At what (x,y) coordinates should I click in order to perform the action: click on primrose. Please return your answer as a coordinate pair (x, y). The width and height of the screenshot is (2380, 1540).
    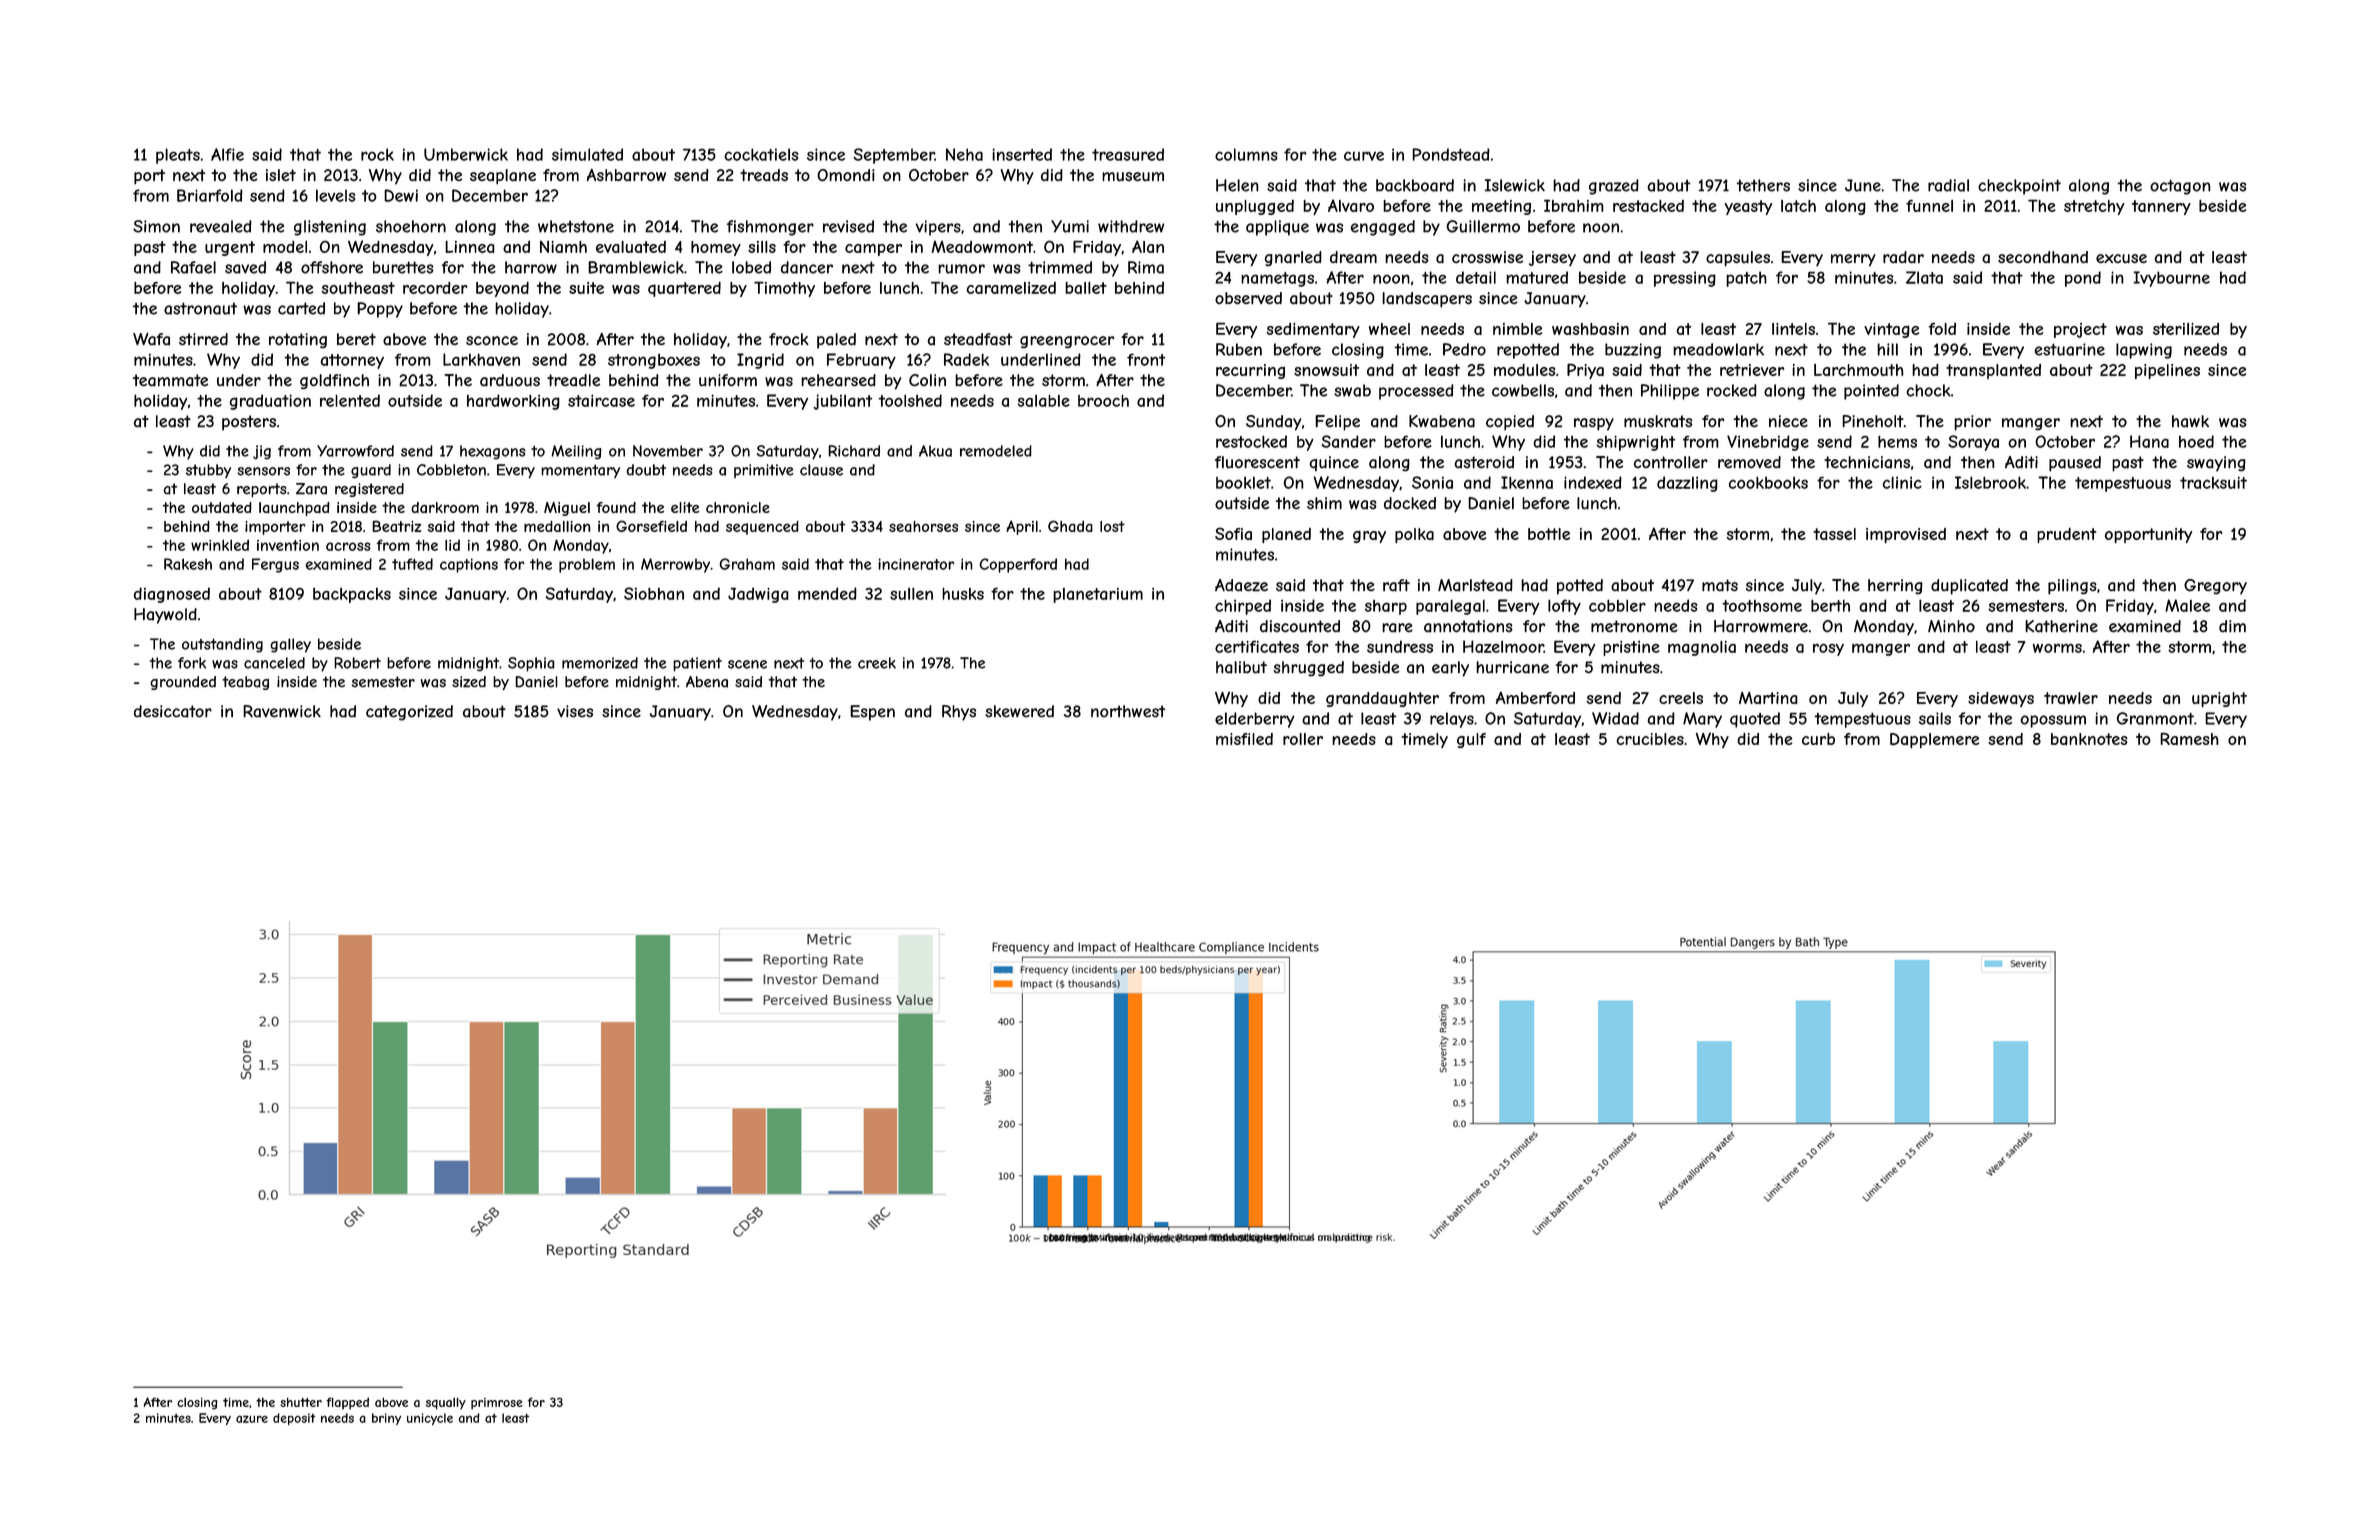
    Looking at the image, I should click on (497, 1403).
